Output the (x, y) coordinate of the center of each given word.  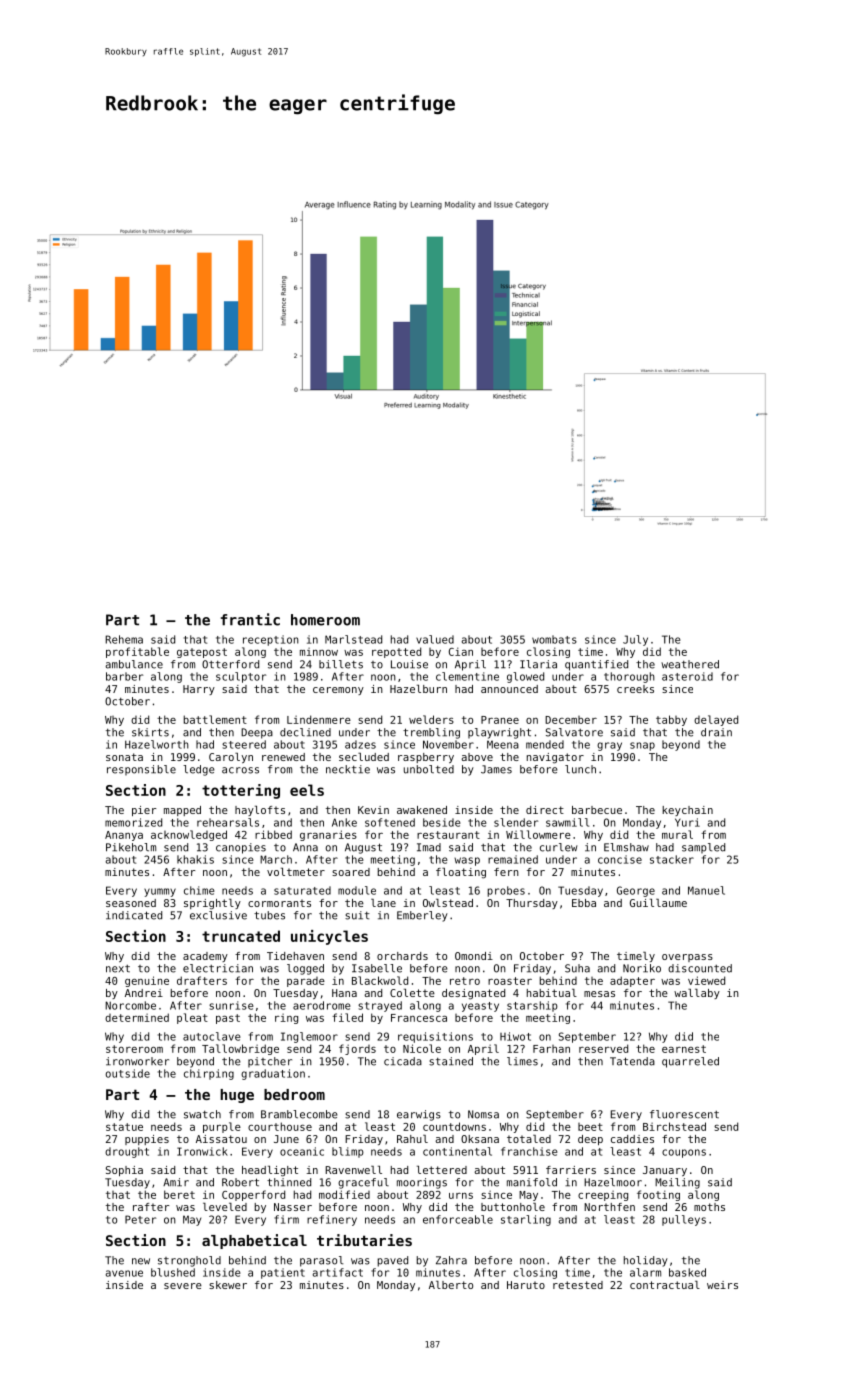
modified (344, 1194)
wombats (554, 639)
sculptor (241, 677)
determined (137, 1017)
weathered (690, 664)
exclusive (218, 915)
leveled (225, 1207)
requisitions (435, 1037)
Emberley (422, 916)
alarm (645, 1272)
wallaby (697, 994)
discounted (700, 968)
